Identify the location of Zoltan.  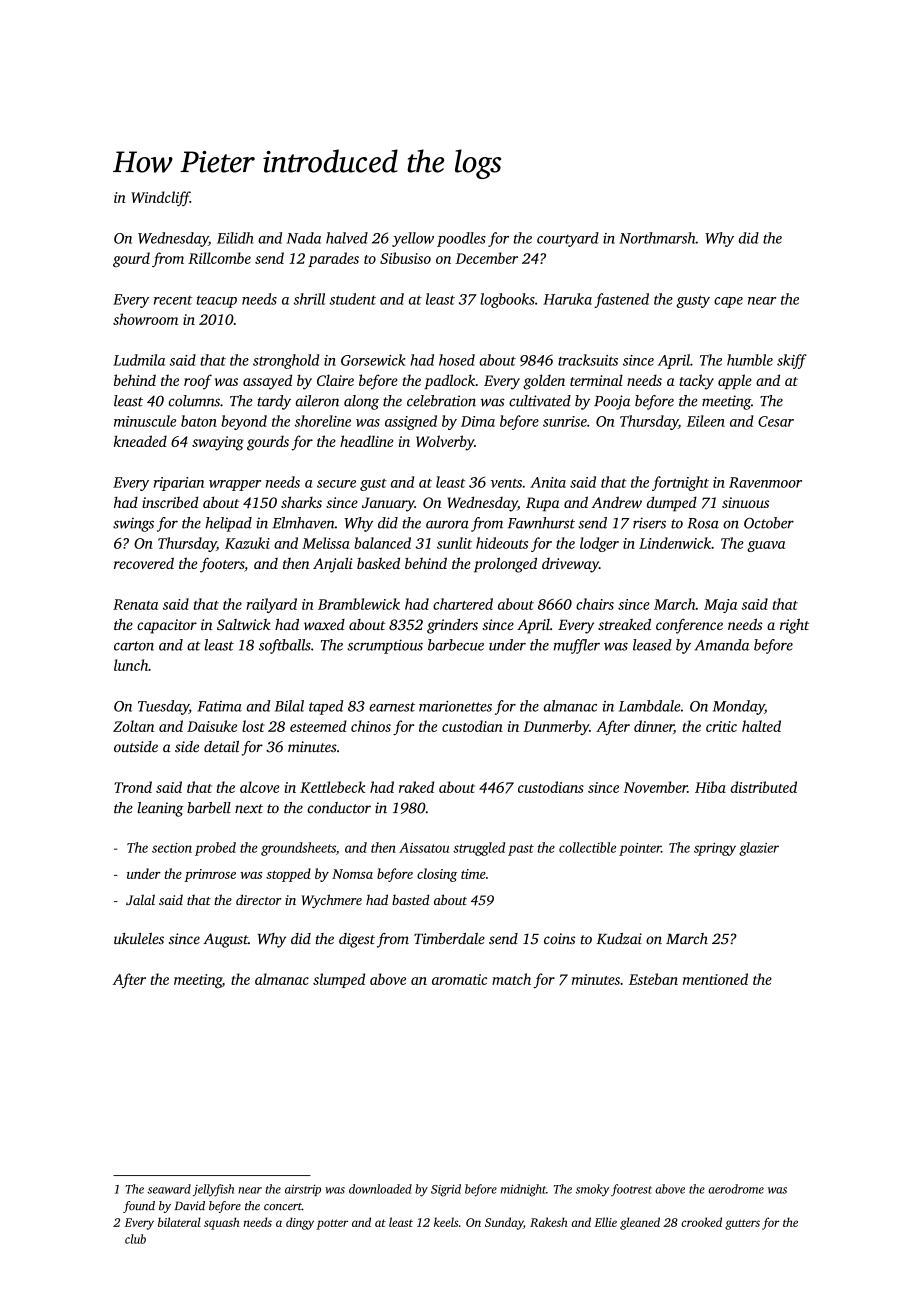
(133, 726).
